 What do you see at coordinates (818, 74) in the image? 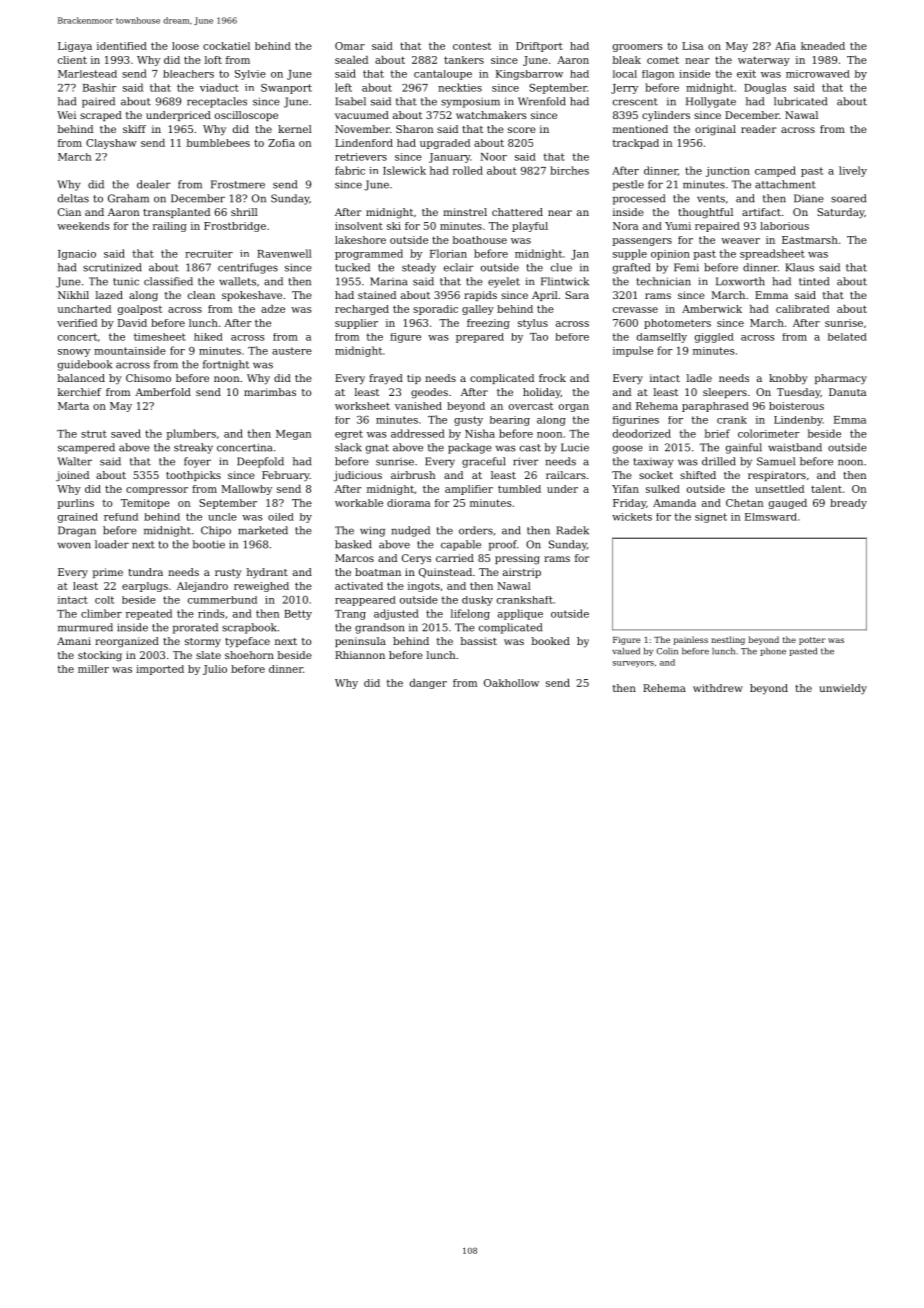
I see `microwaved` at bounding box center [818, 74].
